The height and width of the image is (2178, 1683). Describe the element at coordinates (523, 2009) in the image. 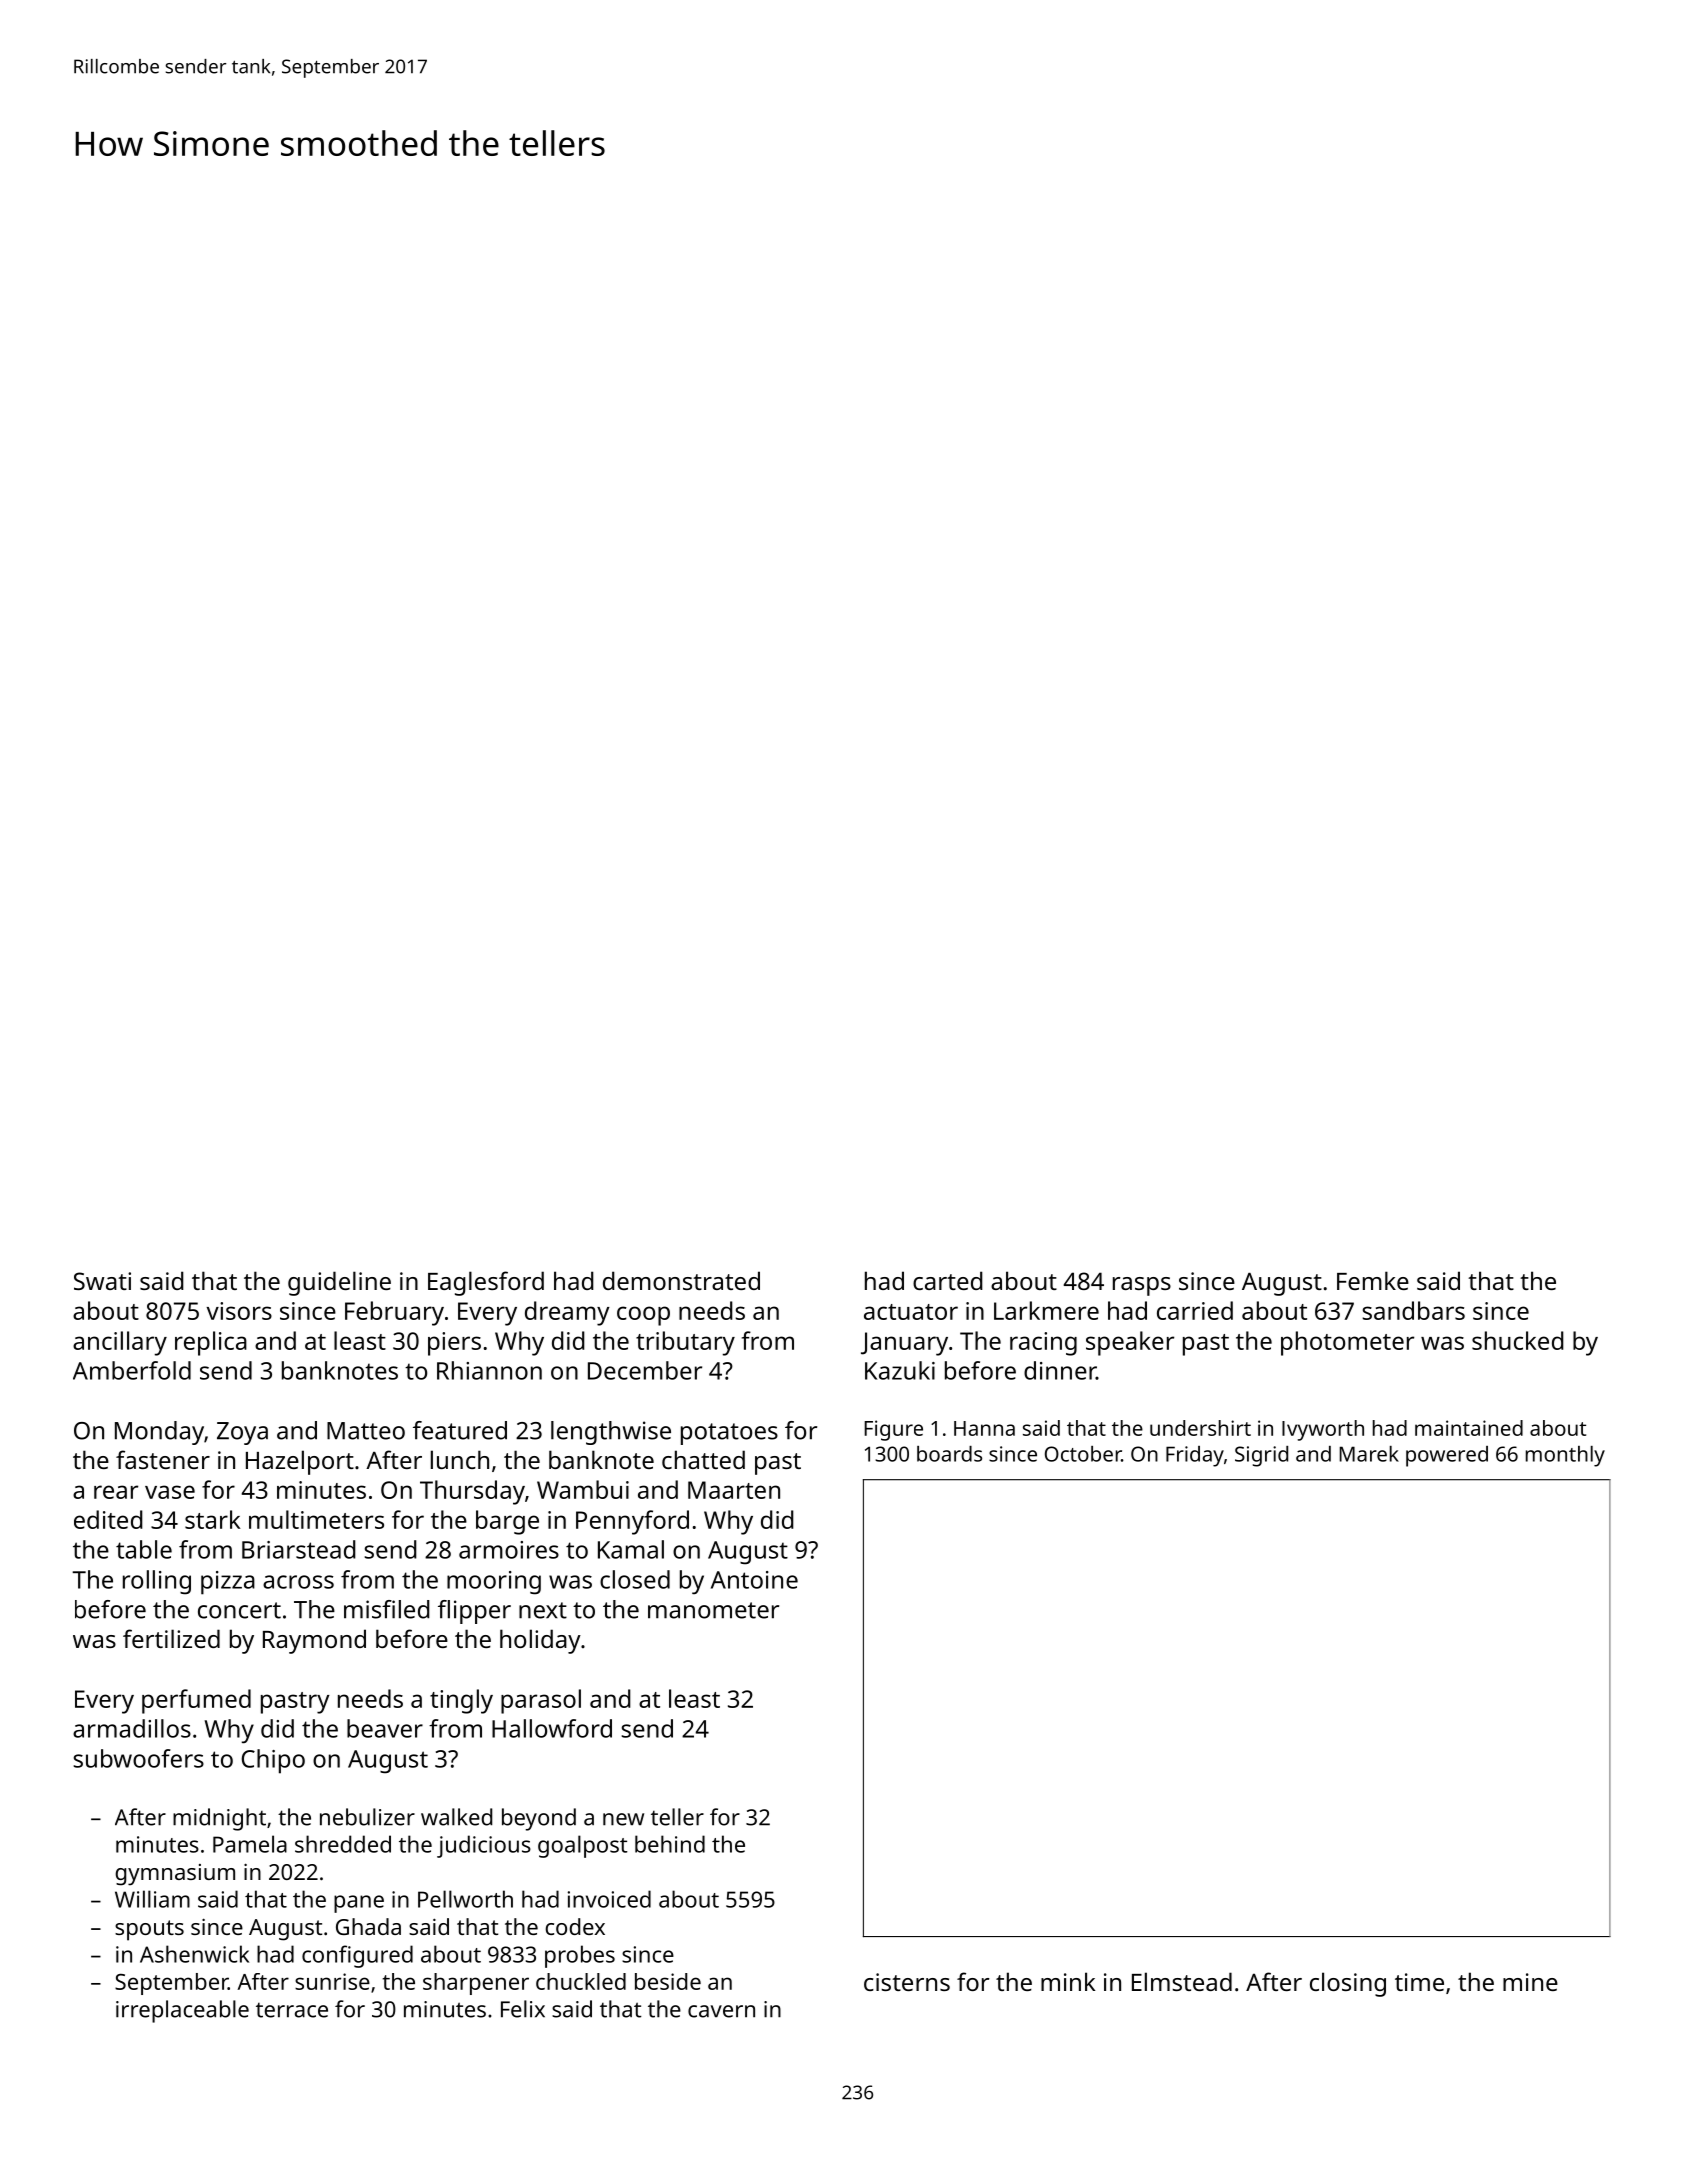

I see `Felix` at that location.
